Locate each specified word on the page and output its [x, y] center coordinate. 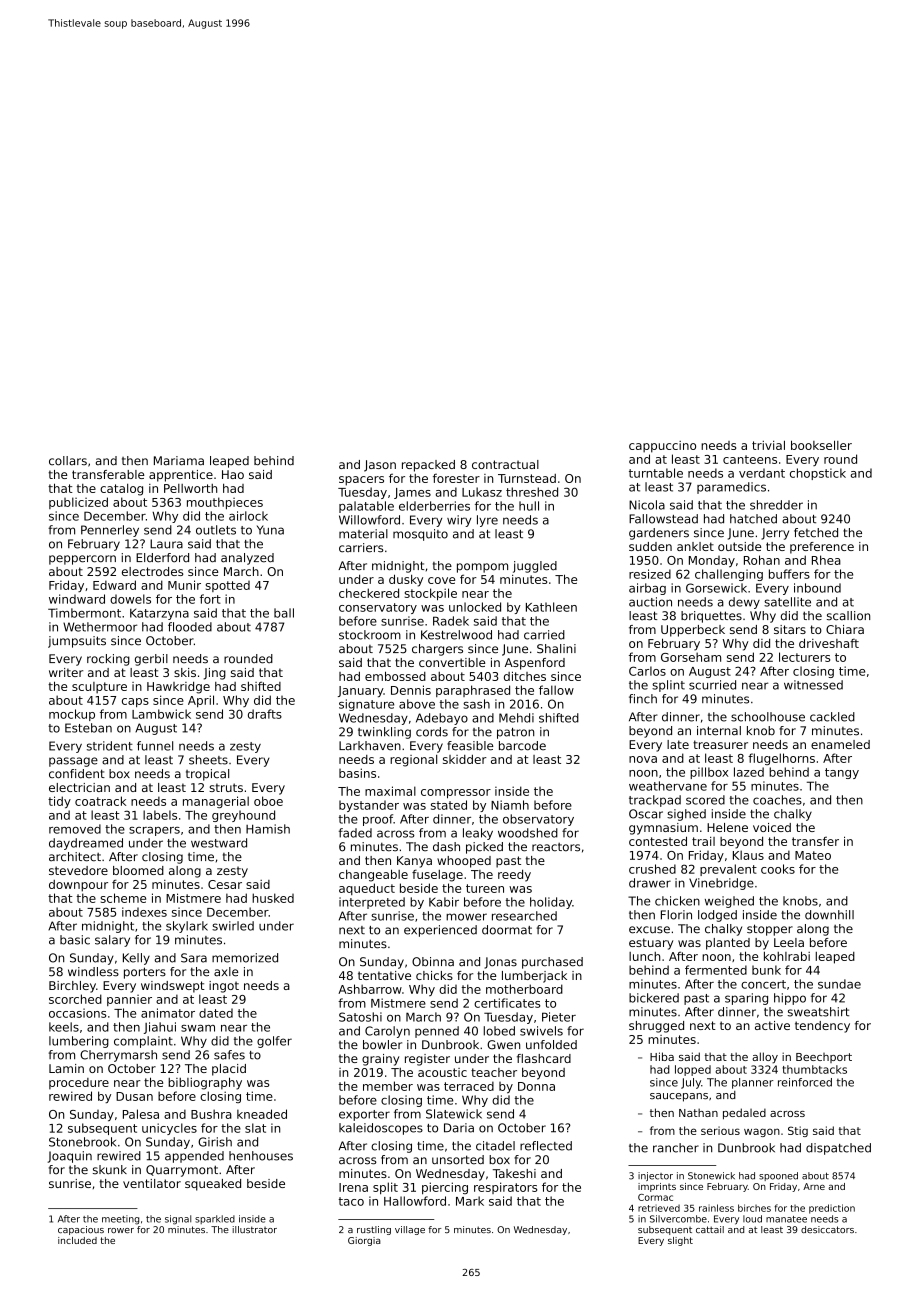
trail [703, 841]
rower [121, 1230]
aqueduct [367, 889]
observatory [538, 820]
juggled [535, 567]
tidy [59, 802]
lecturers [804, 657]
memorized [245, 958]
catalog [121, 490]
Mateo [813, 855]
